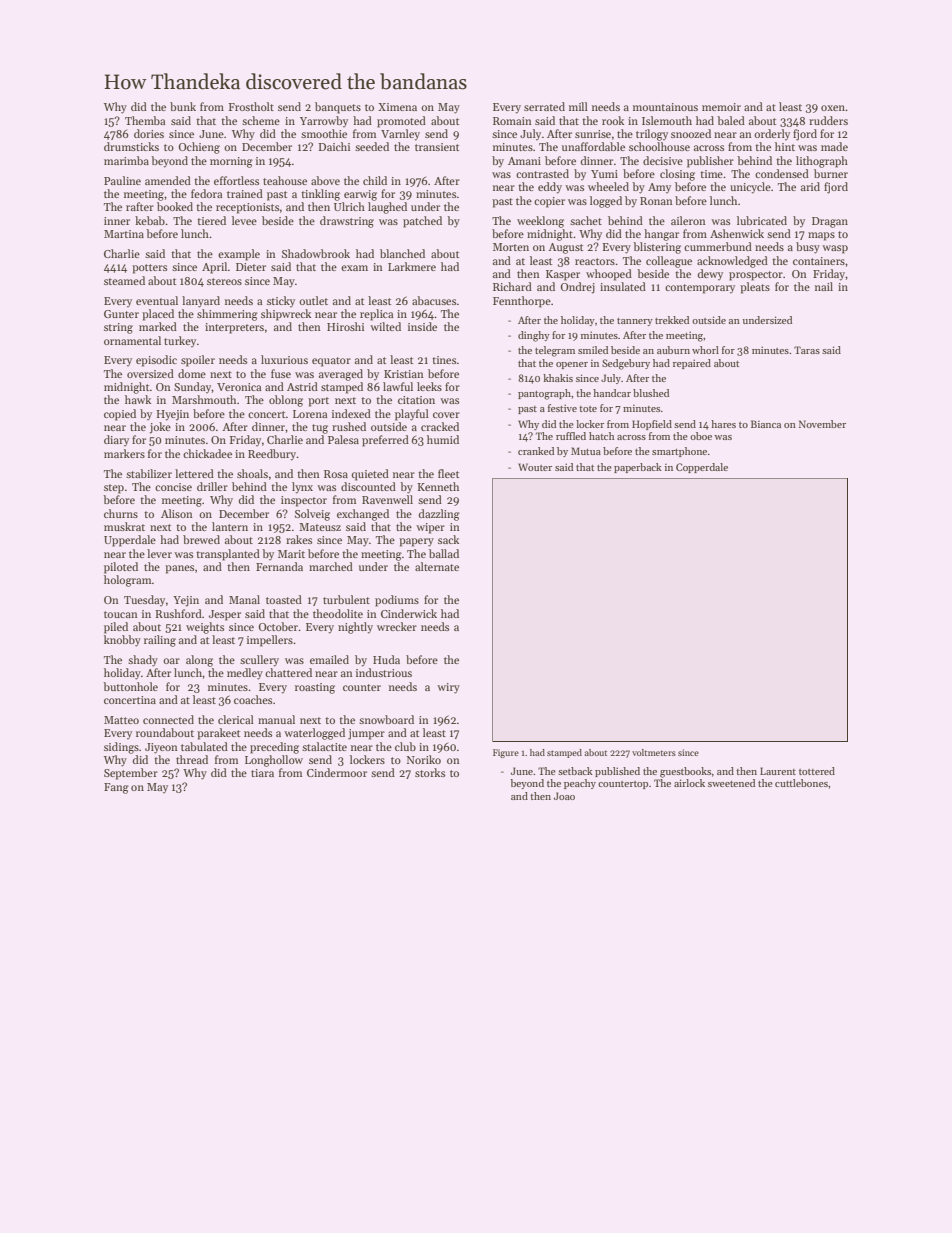 Image resolution: width=952 pixels, height=1233 pixels. I want to click on replica, so click(376, 315).
